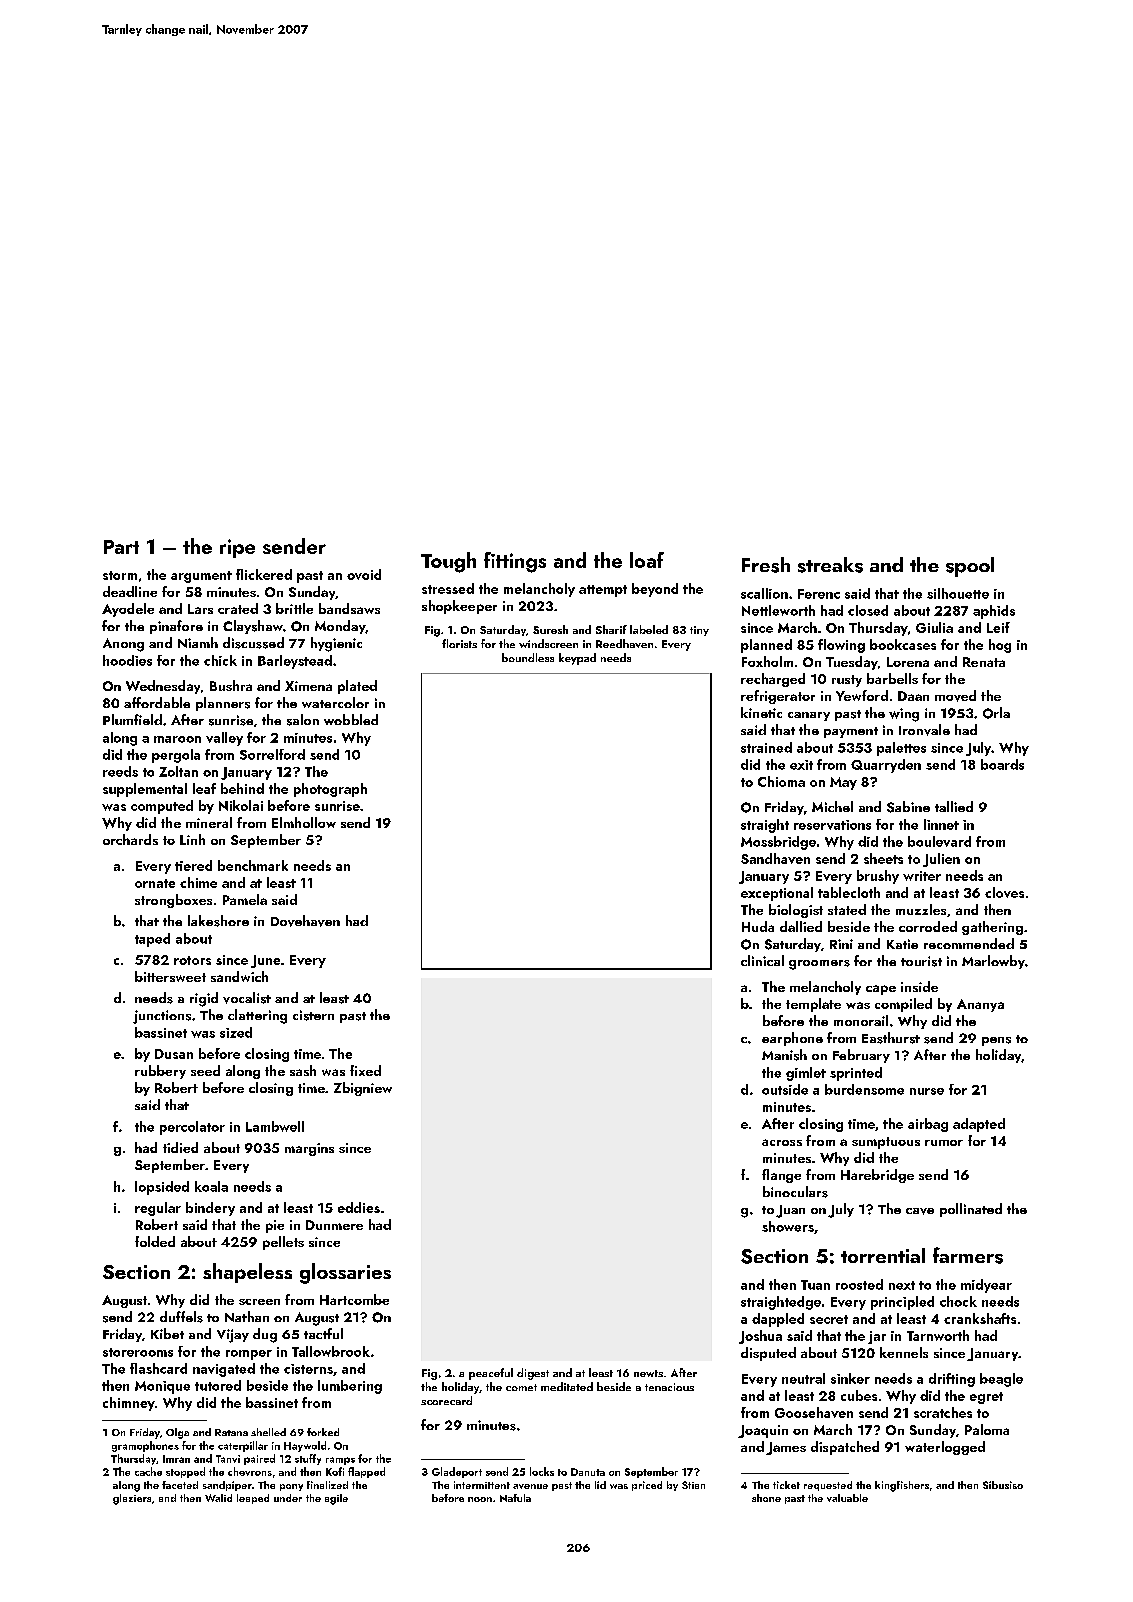  I want to click on streaks, so click(830, 565).
